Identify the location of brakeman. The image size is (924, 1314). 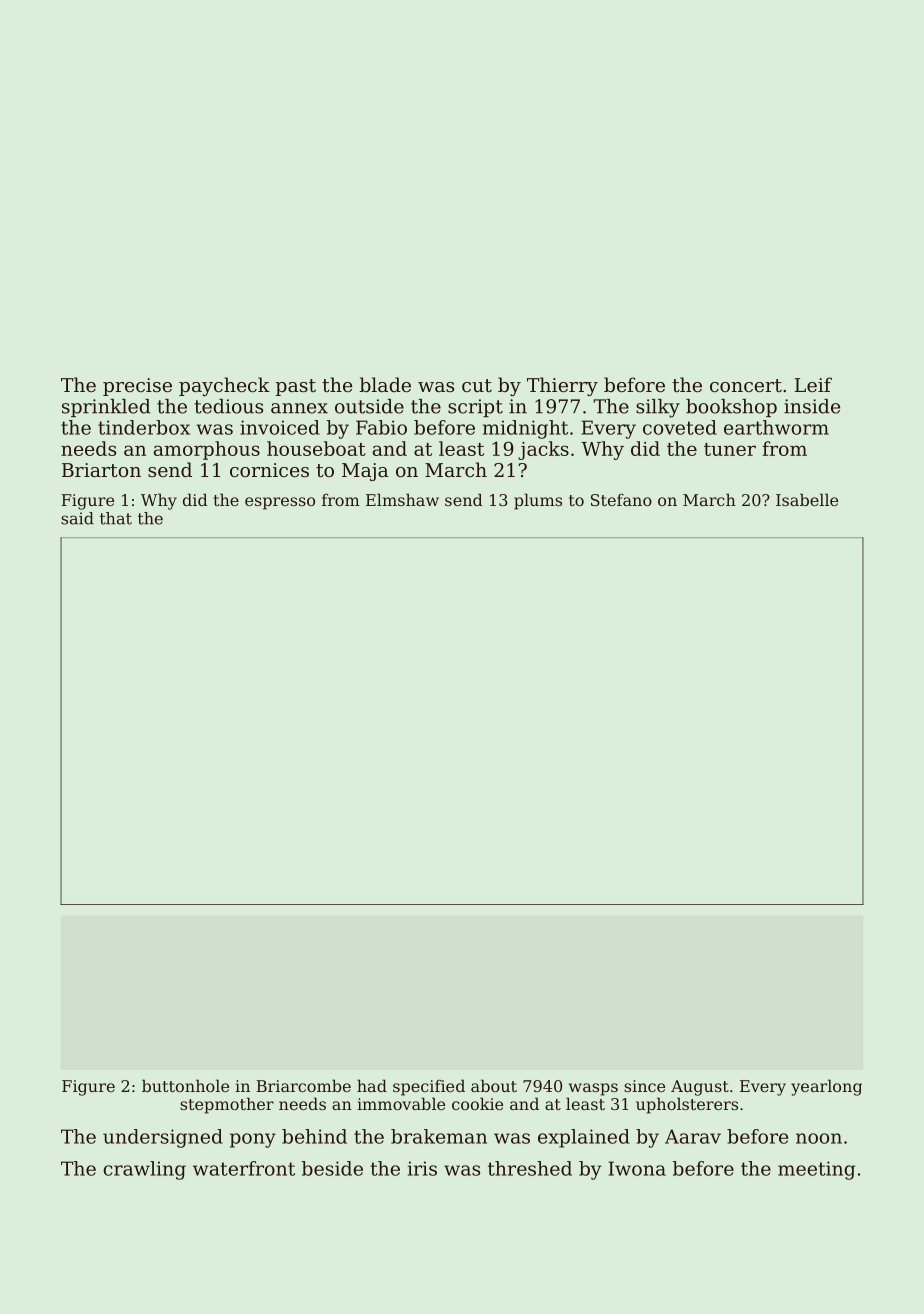
(439, 1136).
